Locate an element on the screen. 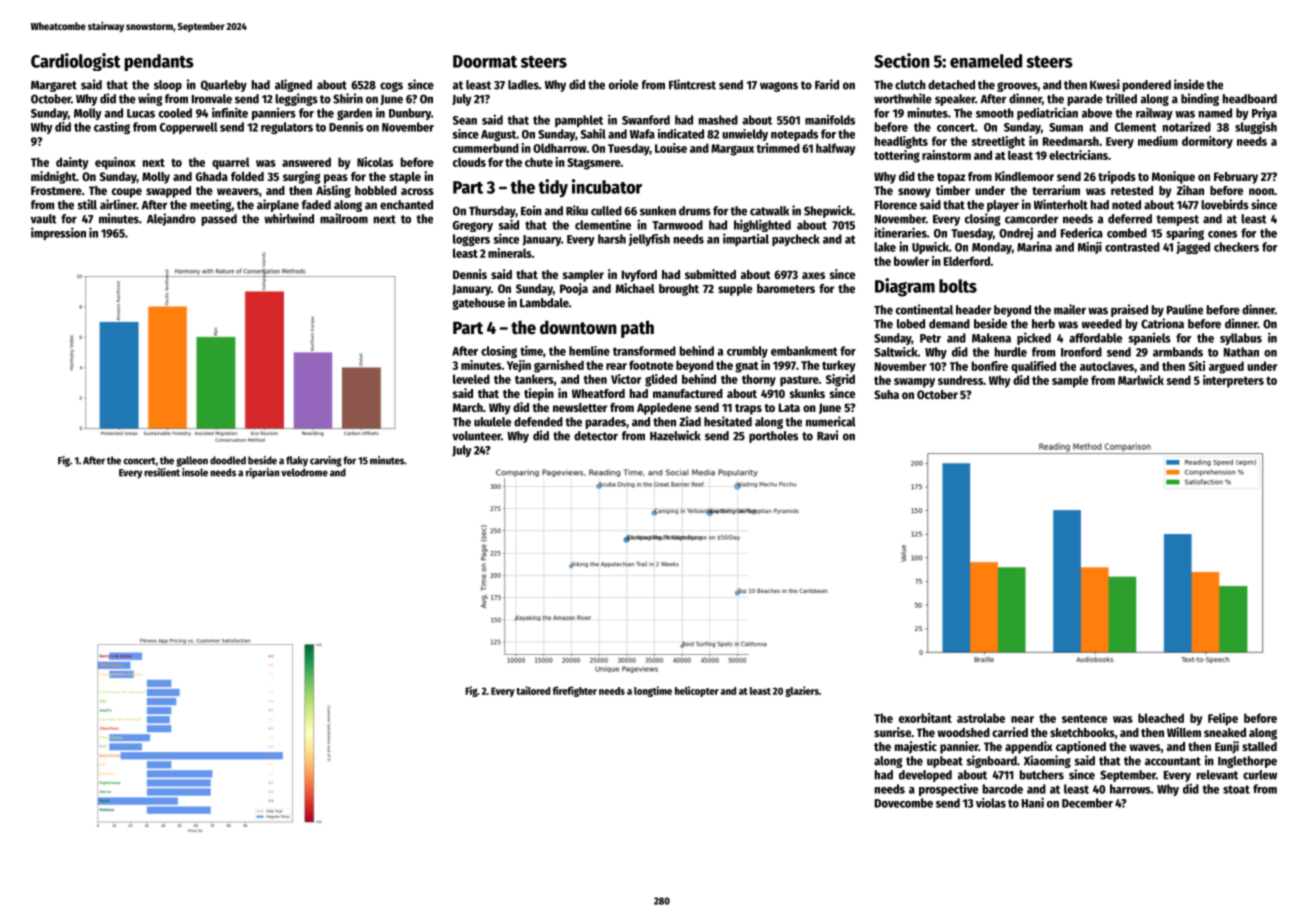 This screenshot has width=1308, height=924. pasture is located at coordinates (799, 381).
